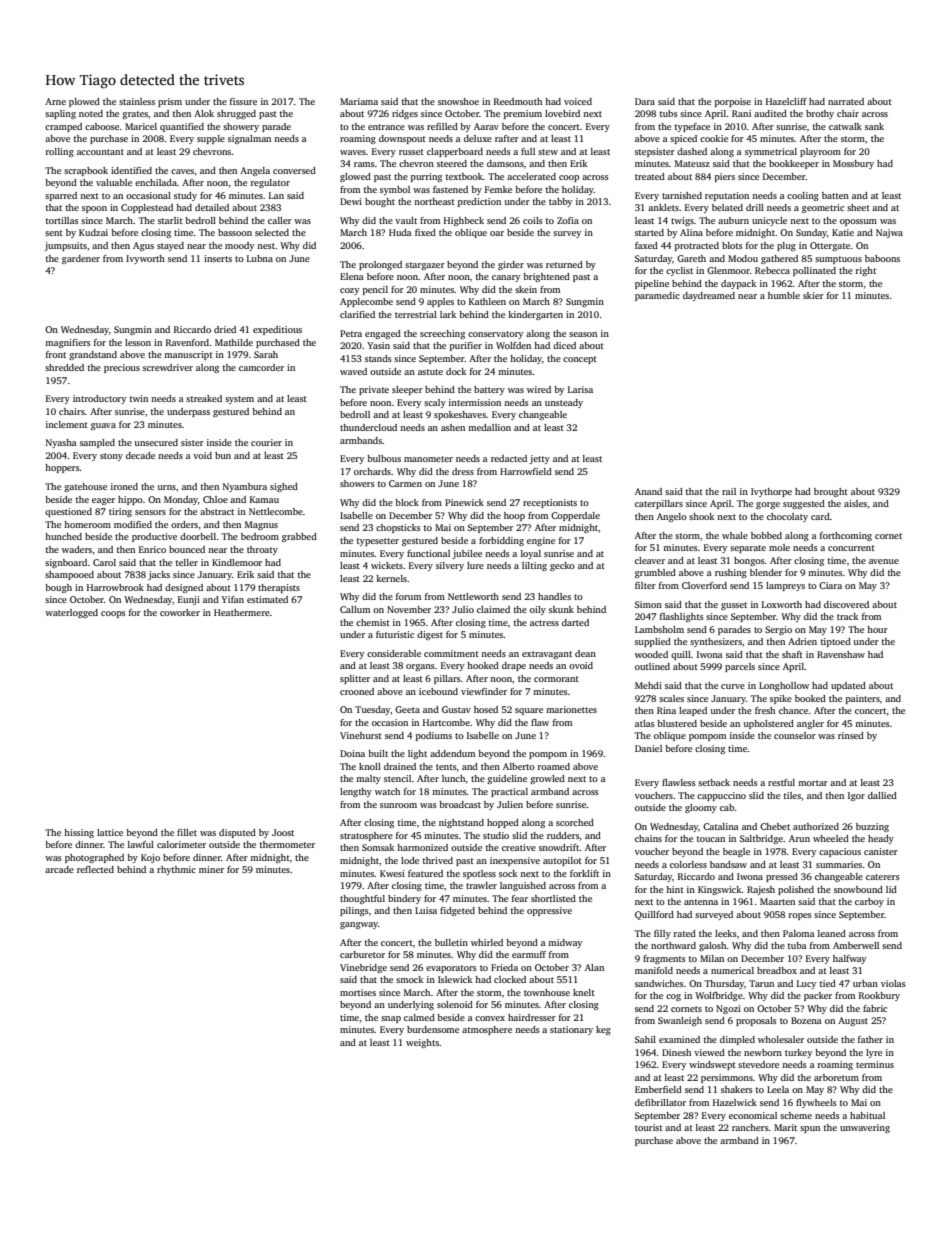 Image resolution: width=952 pixels, height=1233 pixels. I want to click on doorbell, so click(198, 536).
